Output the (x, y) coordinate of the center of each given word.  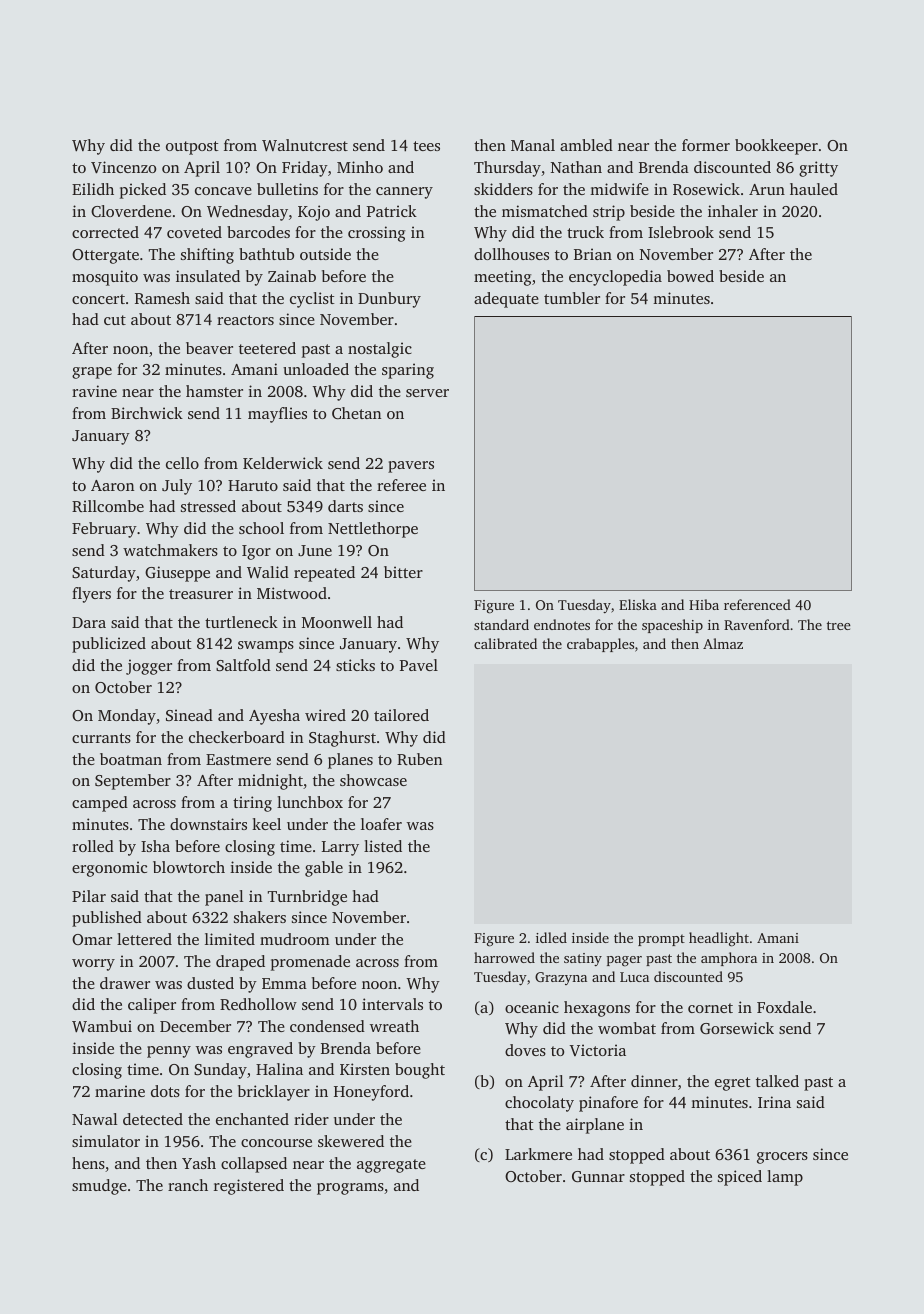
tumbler (572, 298)
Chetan (356, 413)
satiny (583, 959)
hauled (814, 189)
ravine (94, 391)
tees (426, 146)
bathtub (266, 254)
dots (165, 1091)
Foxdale (784, 1007)
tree (839, 625)
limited (230, 939)
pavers (411, 467)
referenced (757, 604)
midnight (270, 782)
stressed (208, 506)
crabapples (600, 645)
